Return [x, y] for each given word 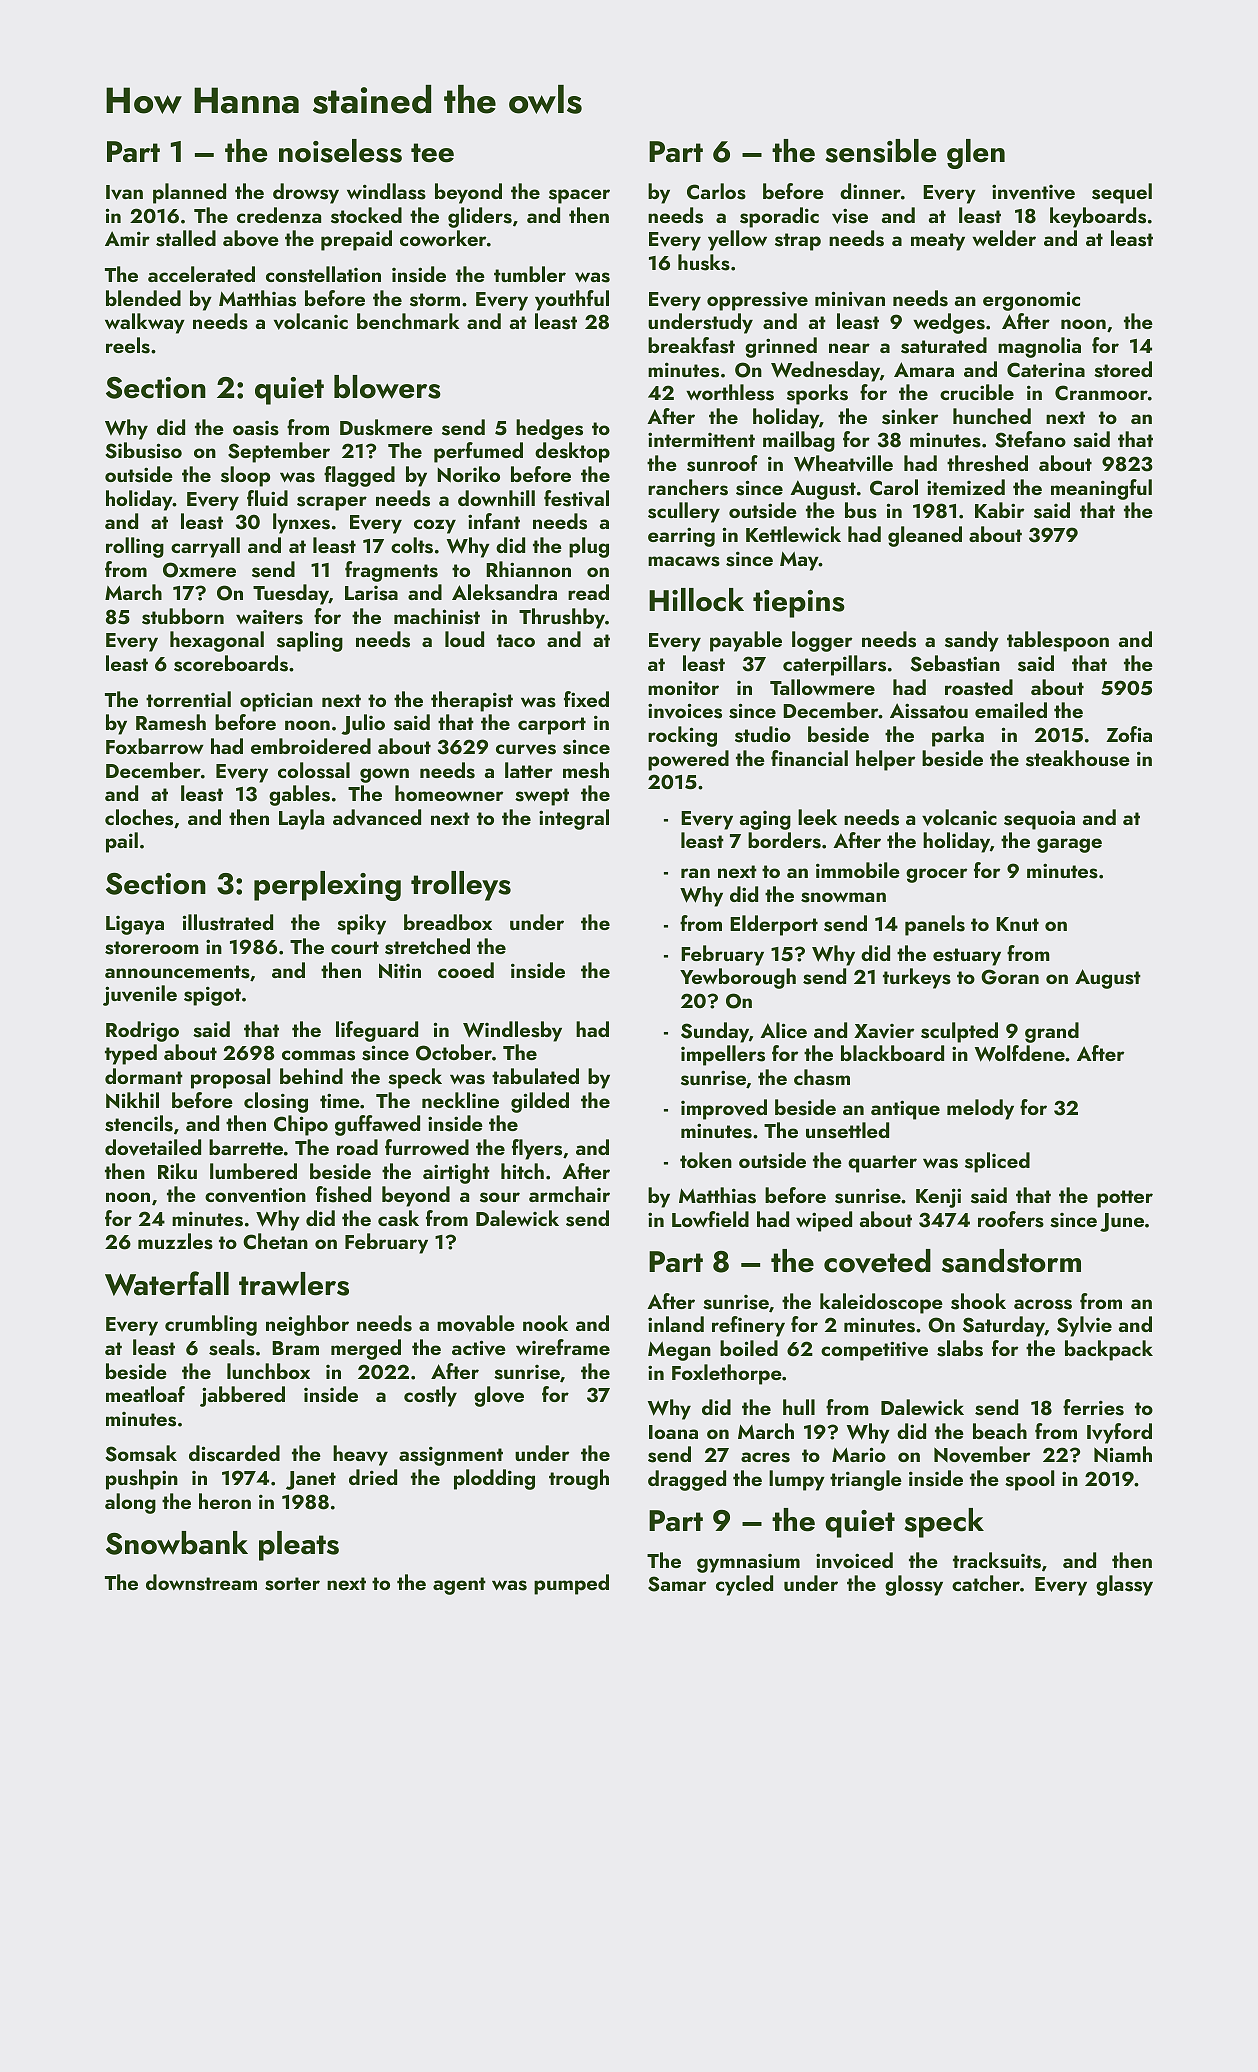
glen [976, 154]
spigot [212, 996]
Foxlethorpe [727, 1374]
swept [542, 797]
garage [1069, 845]
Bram [295, 1348]
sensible [880, 151]
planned [189, 193]
